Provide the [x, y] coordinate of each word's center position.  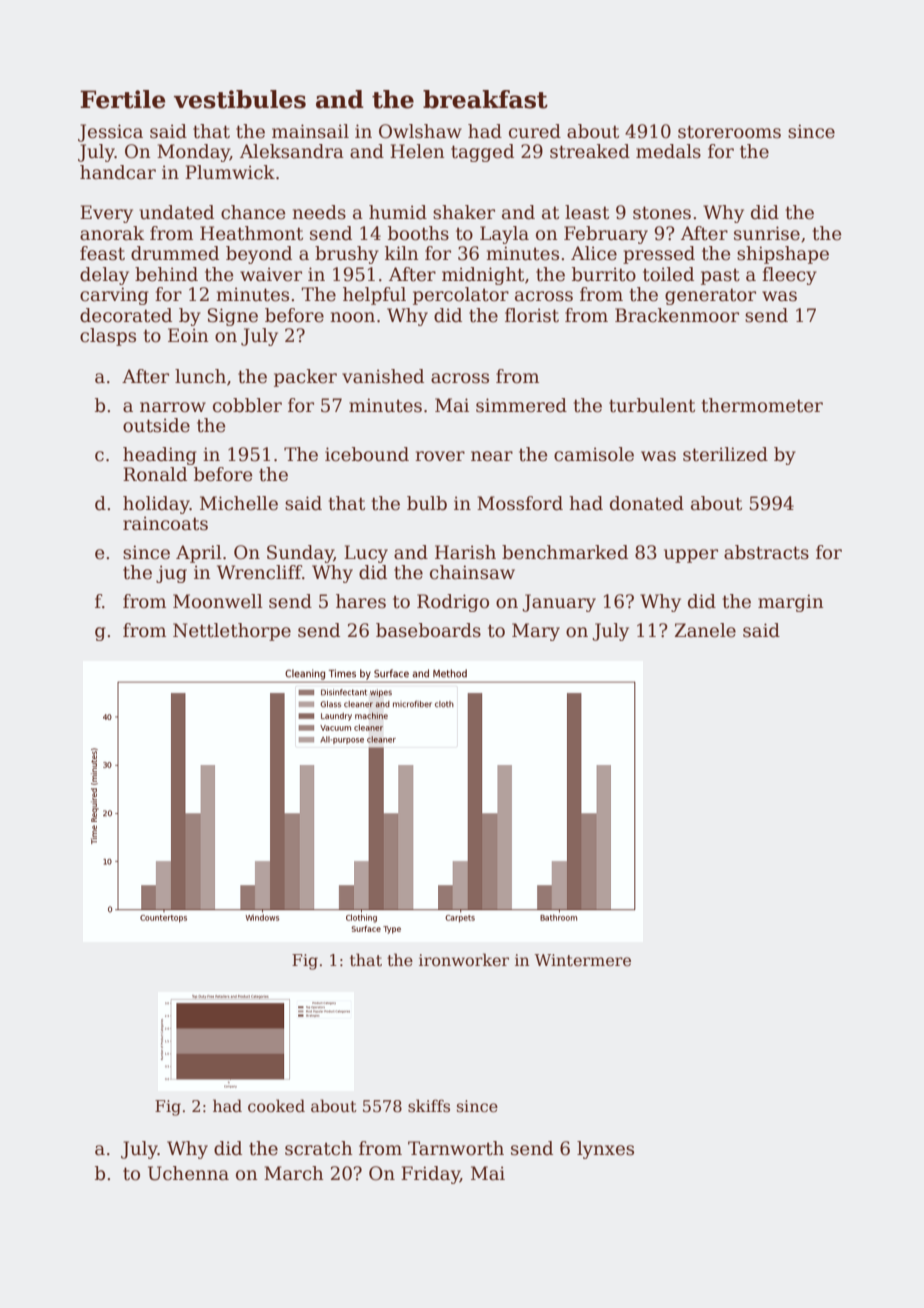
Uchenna [188, 1173]
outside [156, 425]
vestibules [240, 99]
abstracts [766, 552]
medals [668, 151]
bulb [427, 503]
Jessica [110, 133]
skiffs [429, 1105]
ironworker [464, 959]
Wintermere [583, 960]
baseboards [428, 630]
